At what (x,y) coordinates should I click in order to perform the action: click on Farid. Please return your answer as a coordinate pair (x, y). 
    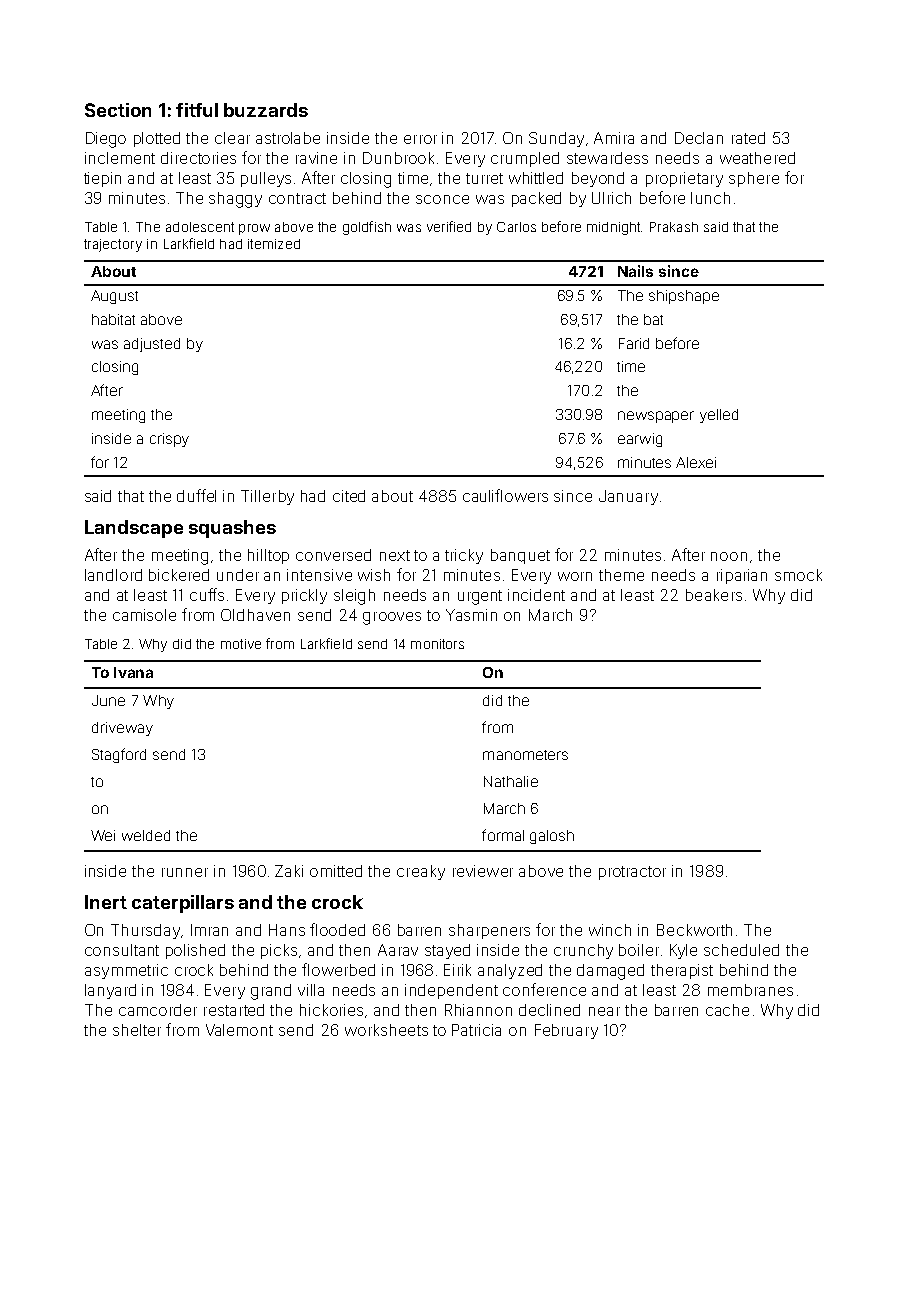
    Looking at the image, I should click on (634, 343).
